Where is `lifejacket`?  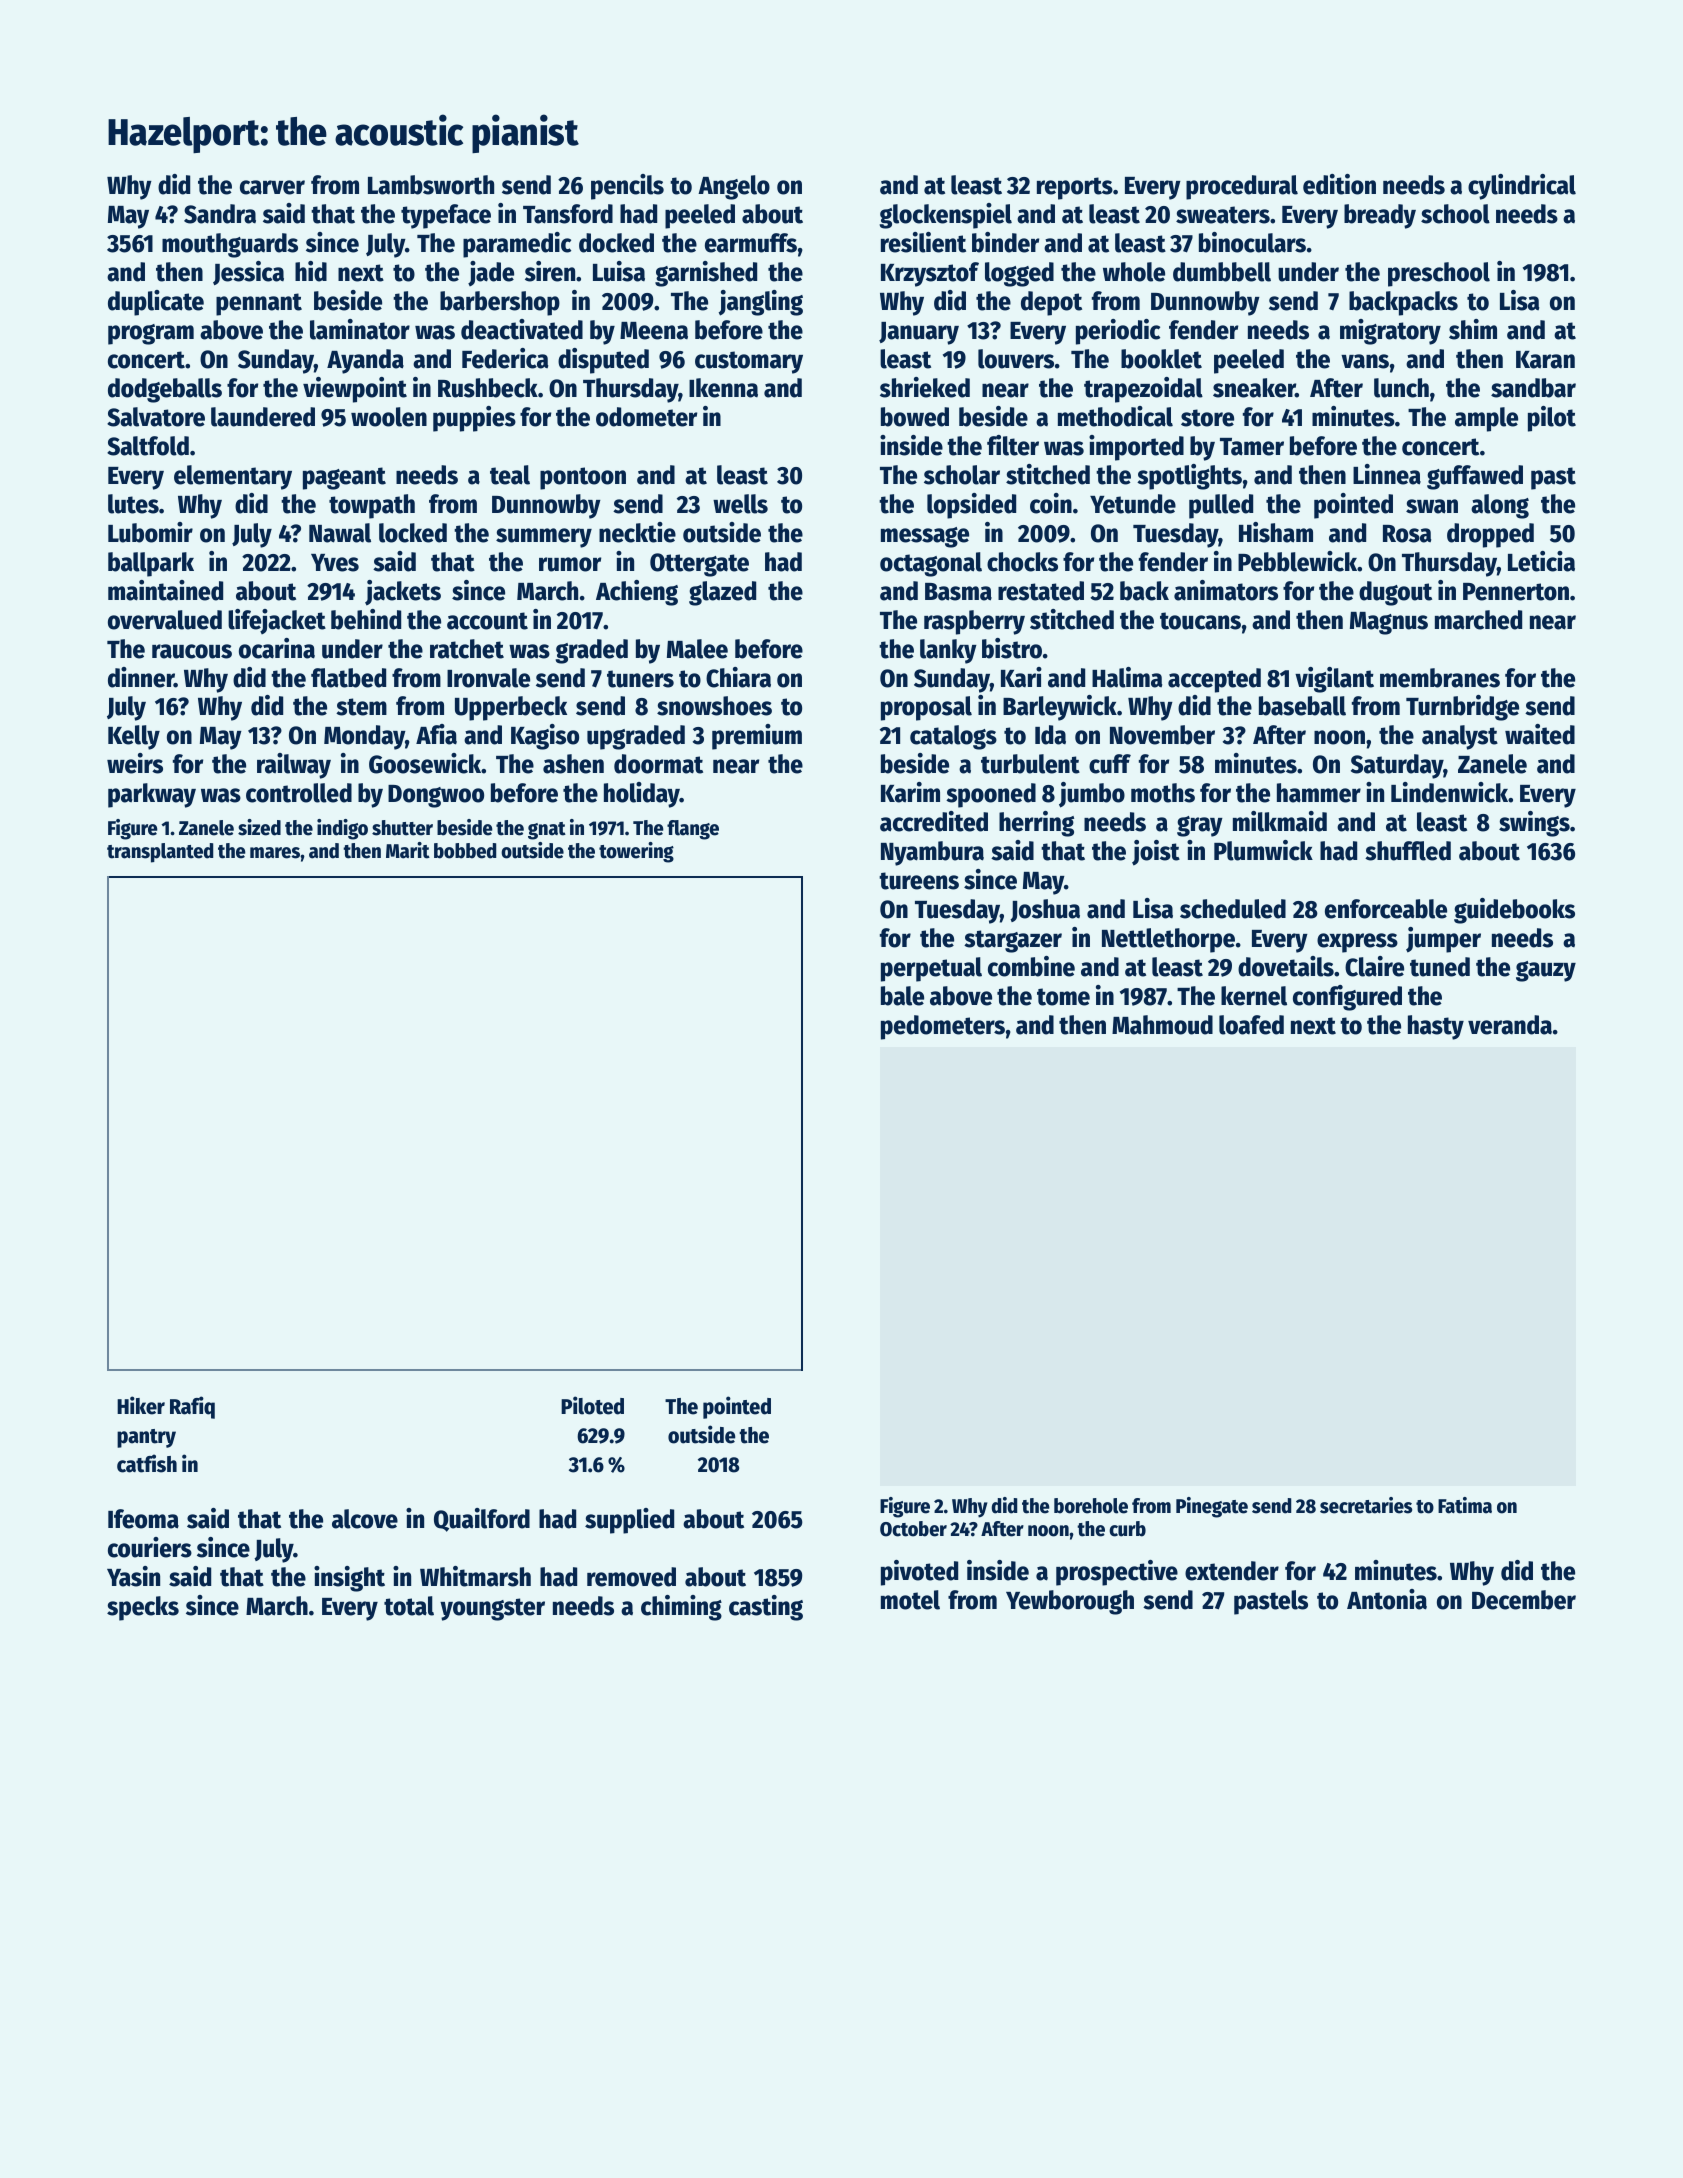 lifejacket is located at coordinates (277, 621).
